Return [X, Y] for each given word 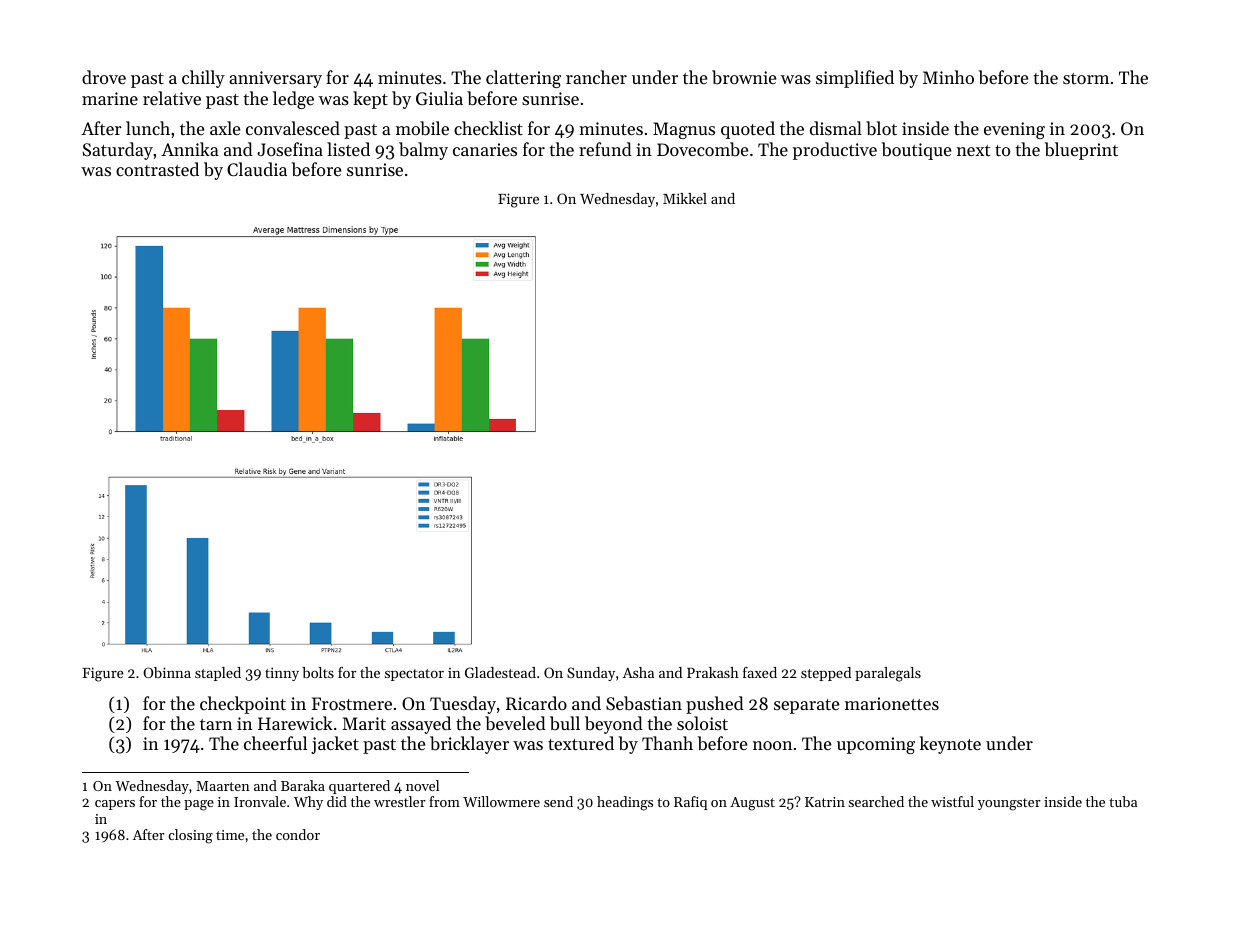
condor [298, 834]
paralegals [888, 674]
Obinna [167, 672]
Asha [638, 672]
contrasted [157, 169]
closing [191, 836]
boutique [916, 151]
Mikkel [685, 198]
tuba [1123, 801]
